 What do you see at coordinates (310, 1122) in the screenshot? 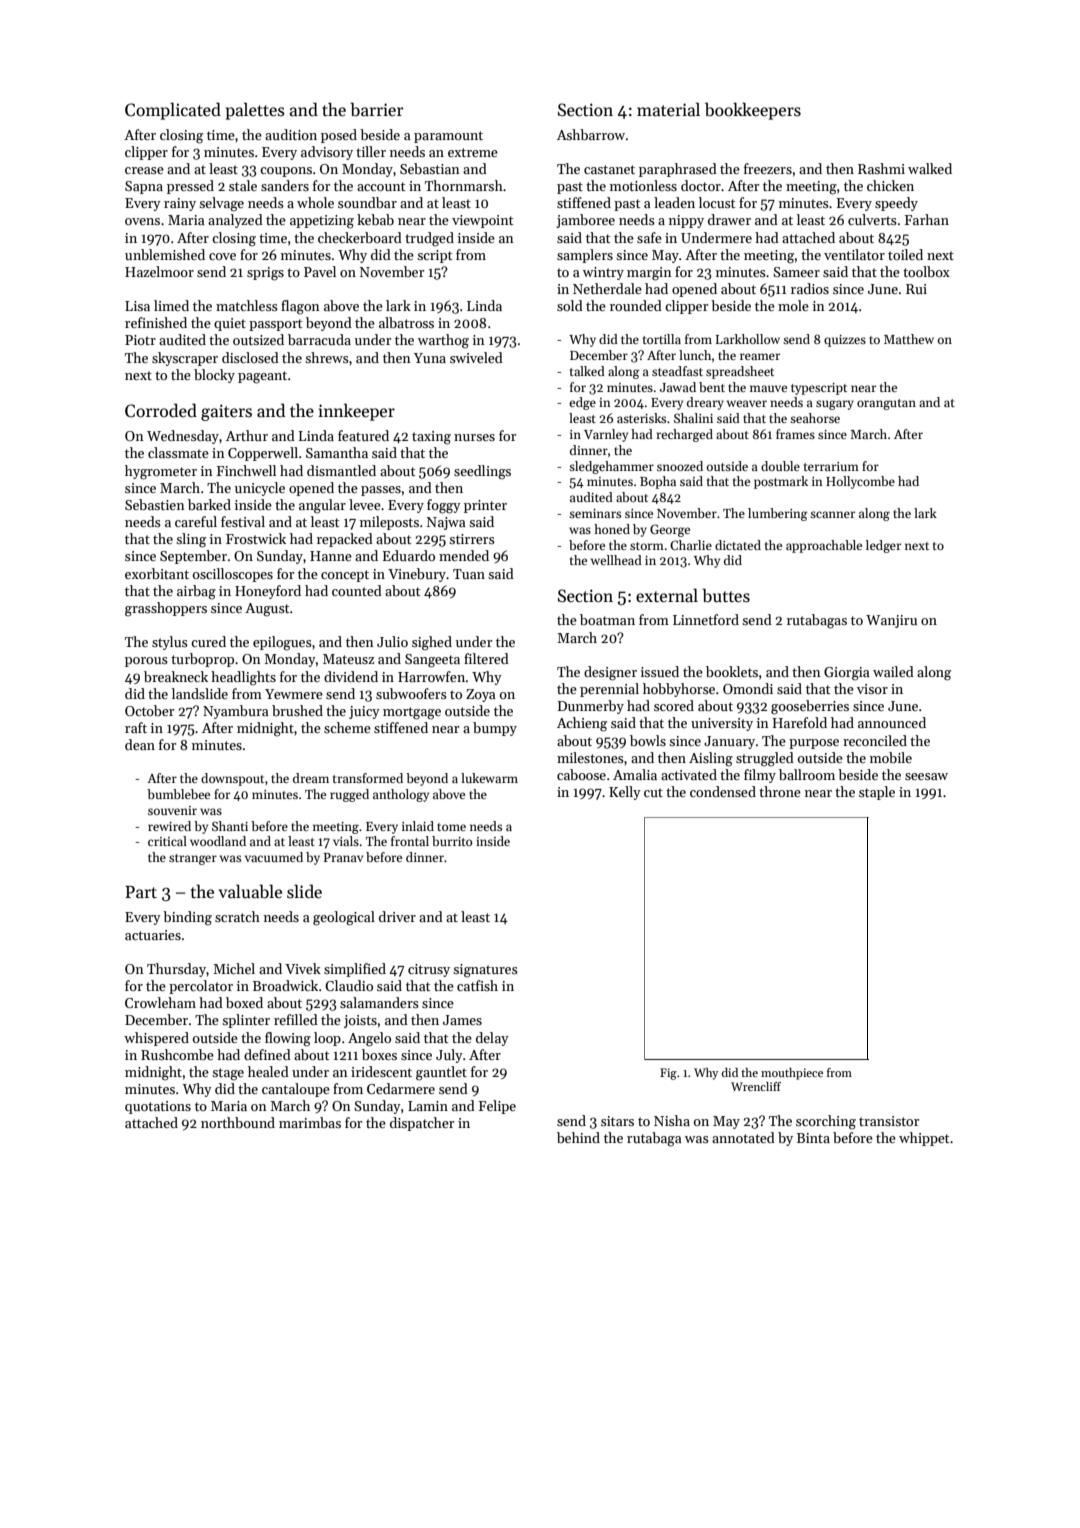
I see `marimbas` at bounding box center [310, 1122].
